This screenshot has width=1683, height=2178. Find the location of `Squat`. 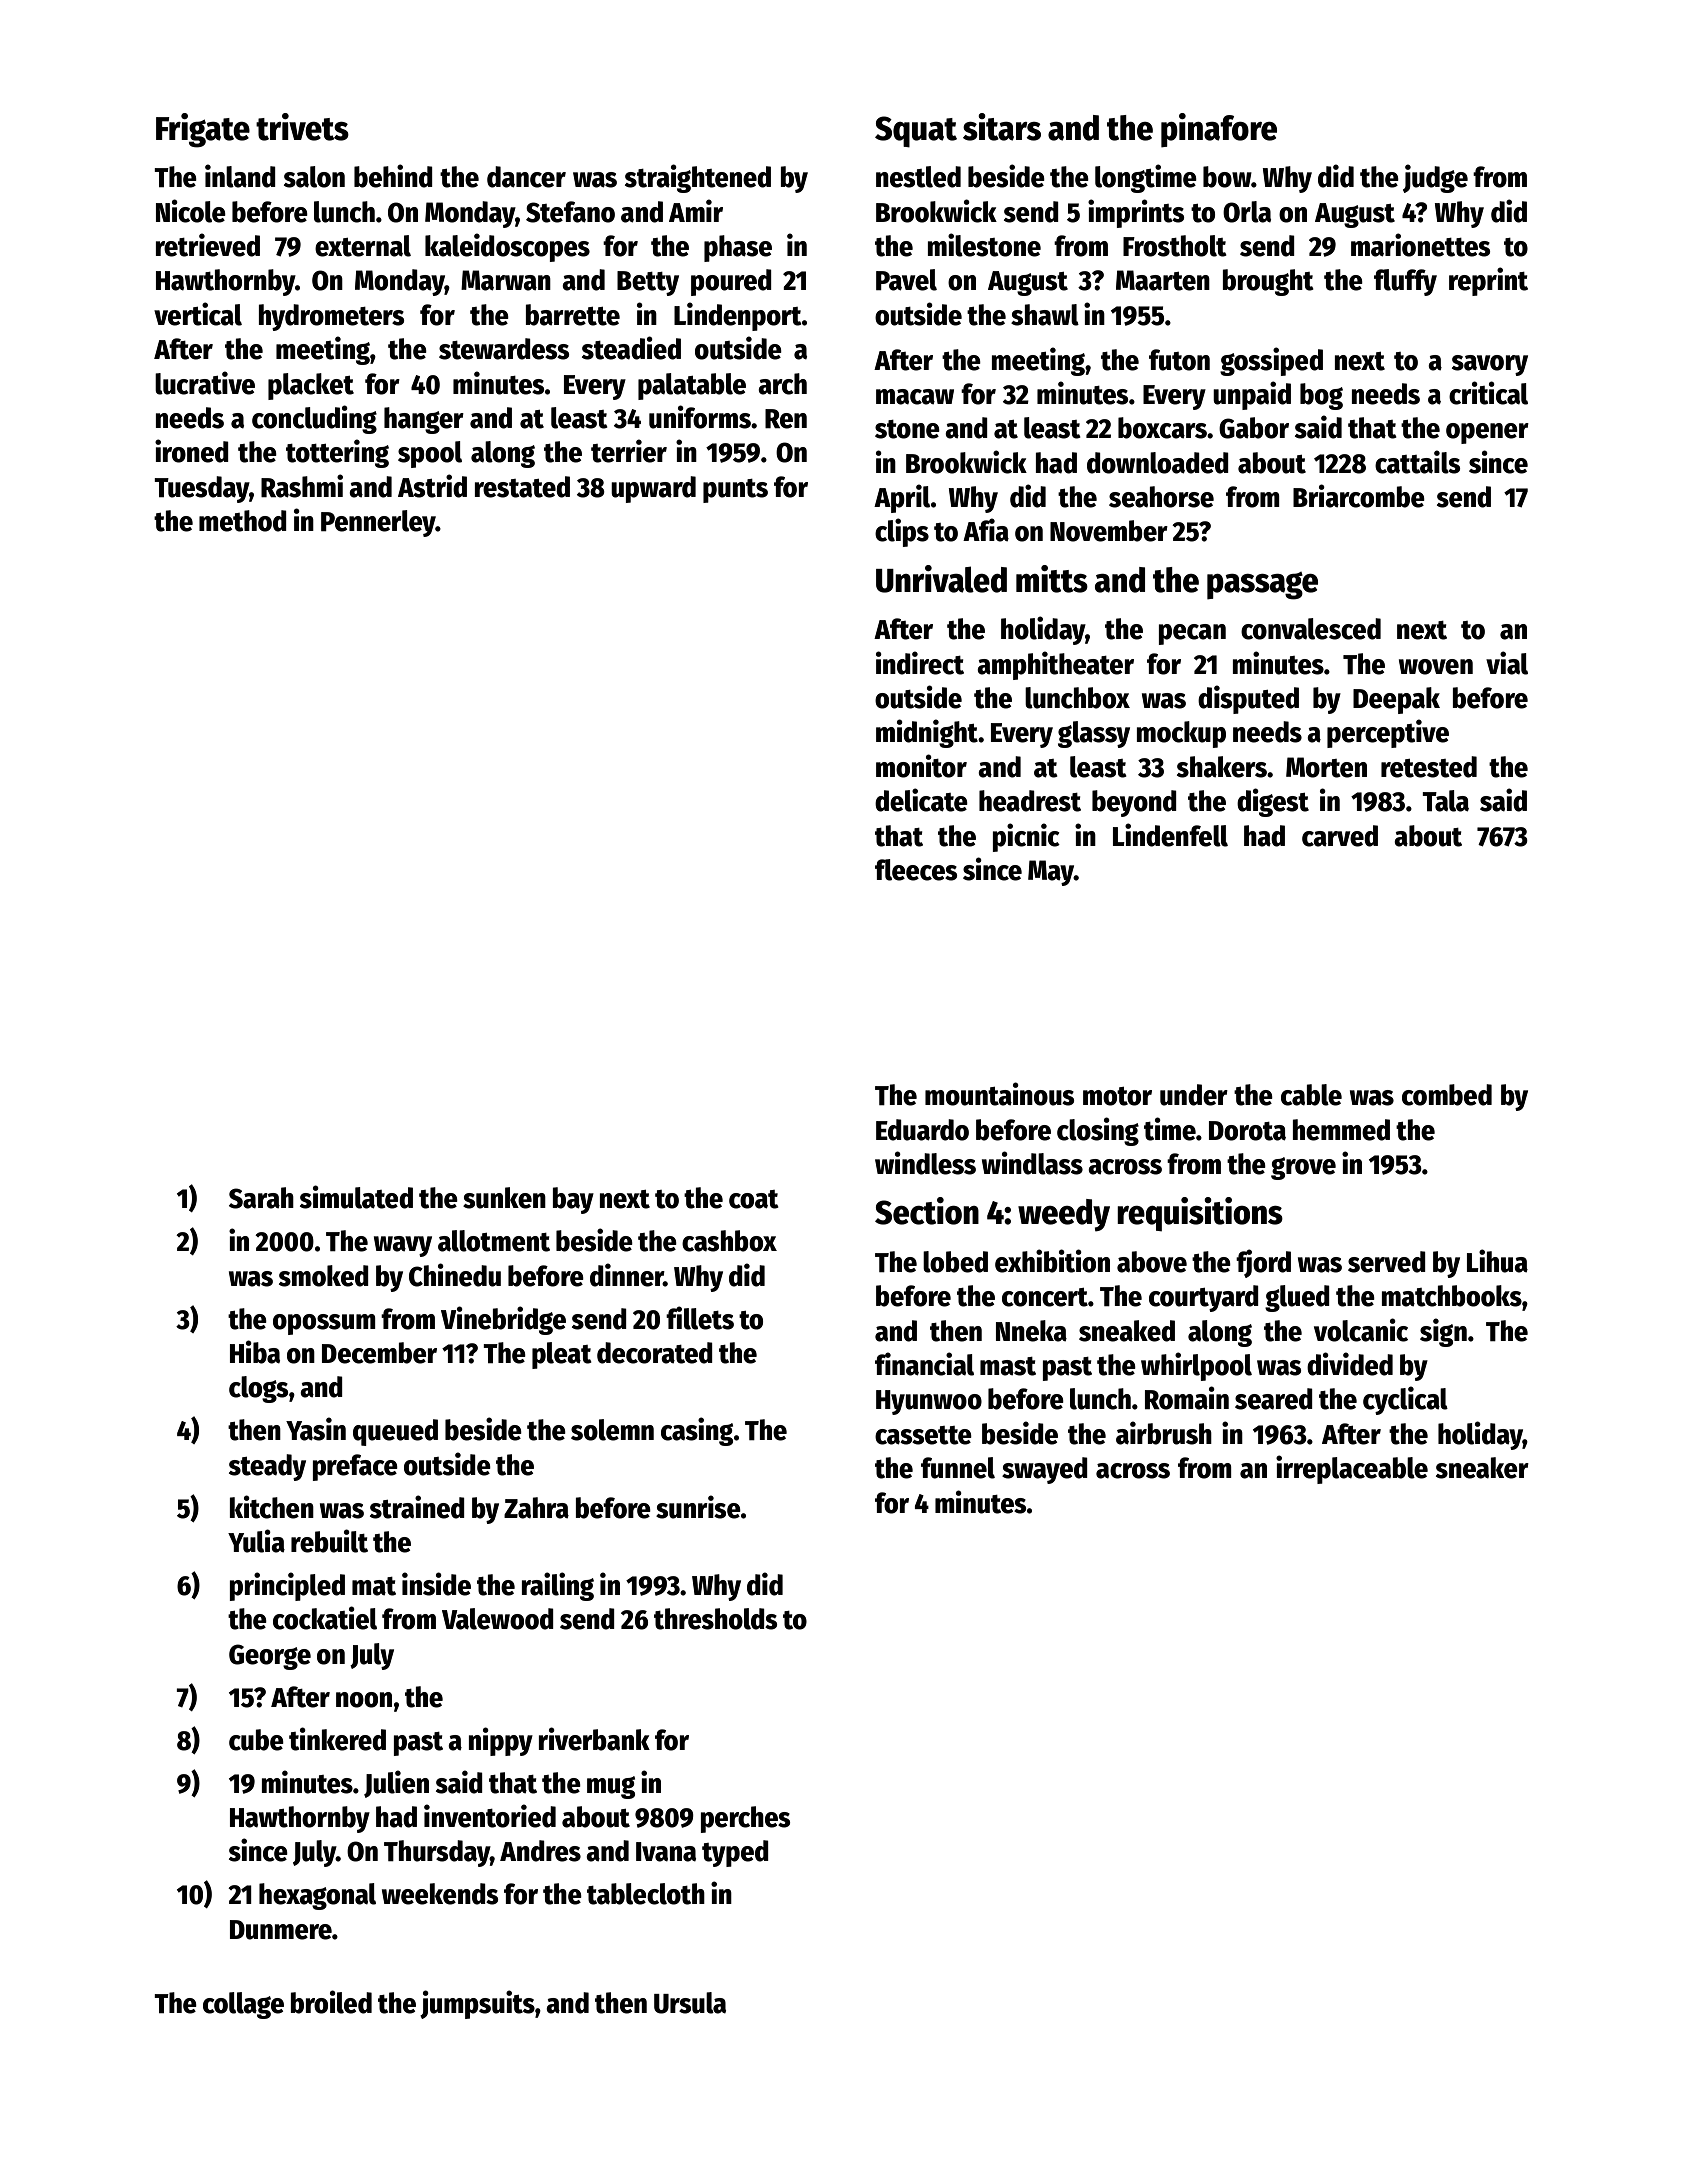

Squat is located at coordinates (916, 132).
